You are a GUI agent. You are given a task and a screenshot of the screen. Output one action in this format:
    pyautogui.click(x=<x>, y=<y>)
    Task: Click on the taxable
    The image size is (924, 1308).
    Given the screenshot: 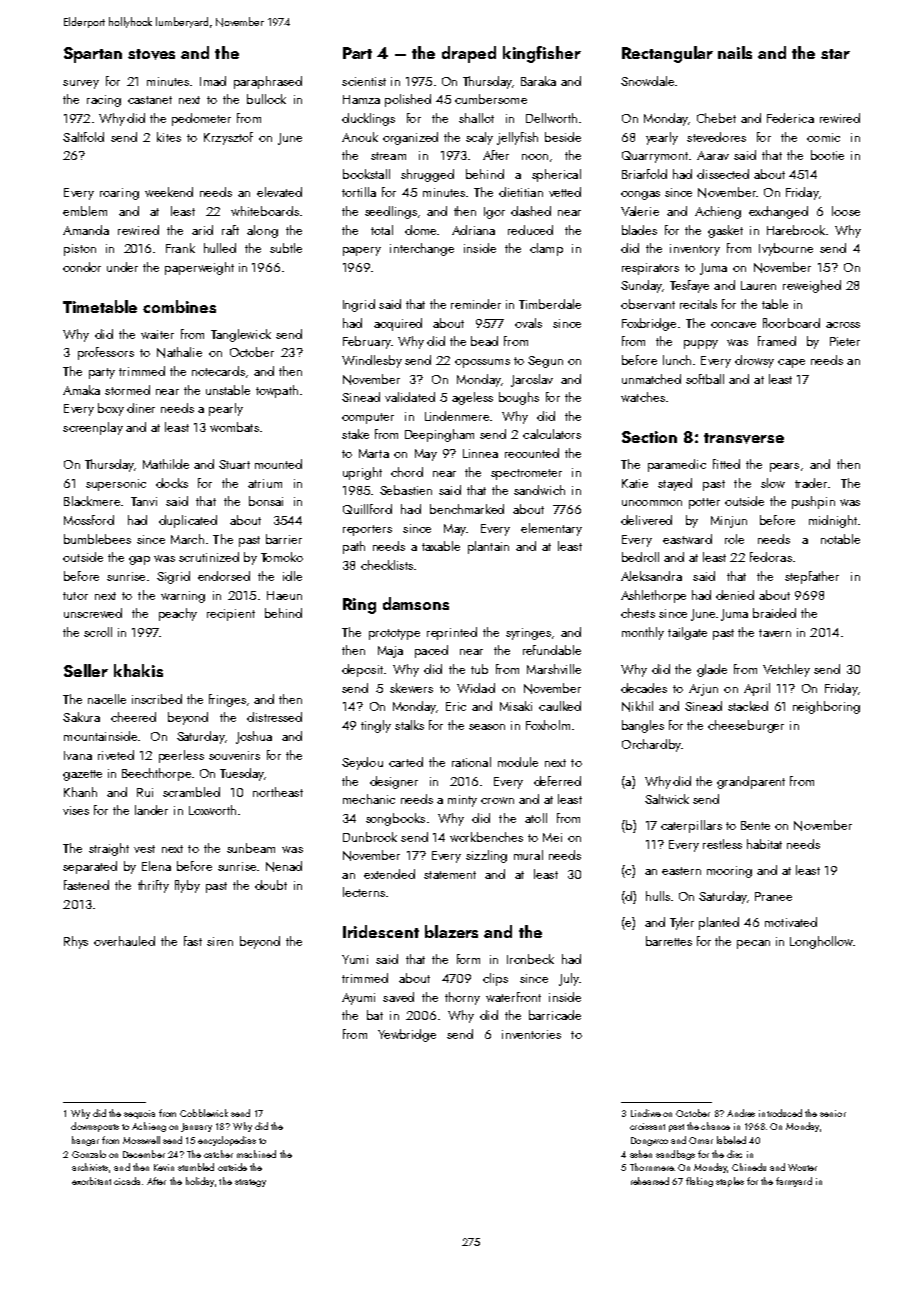 What is the action you would take?
    pyautogui.click(x=441, y=546)
